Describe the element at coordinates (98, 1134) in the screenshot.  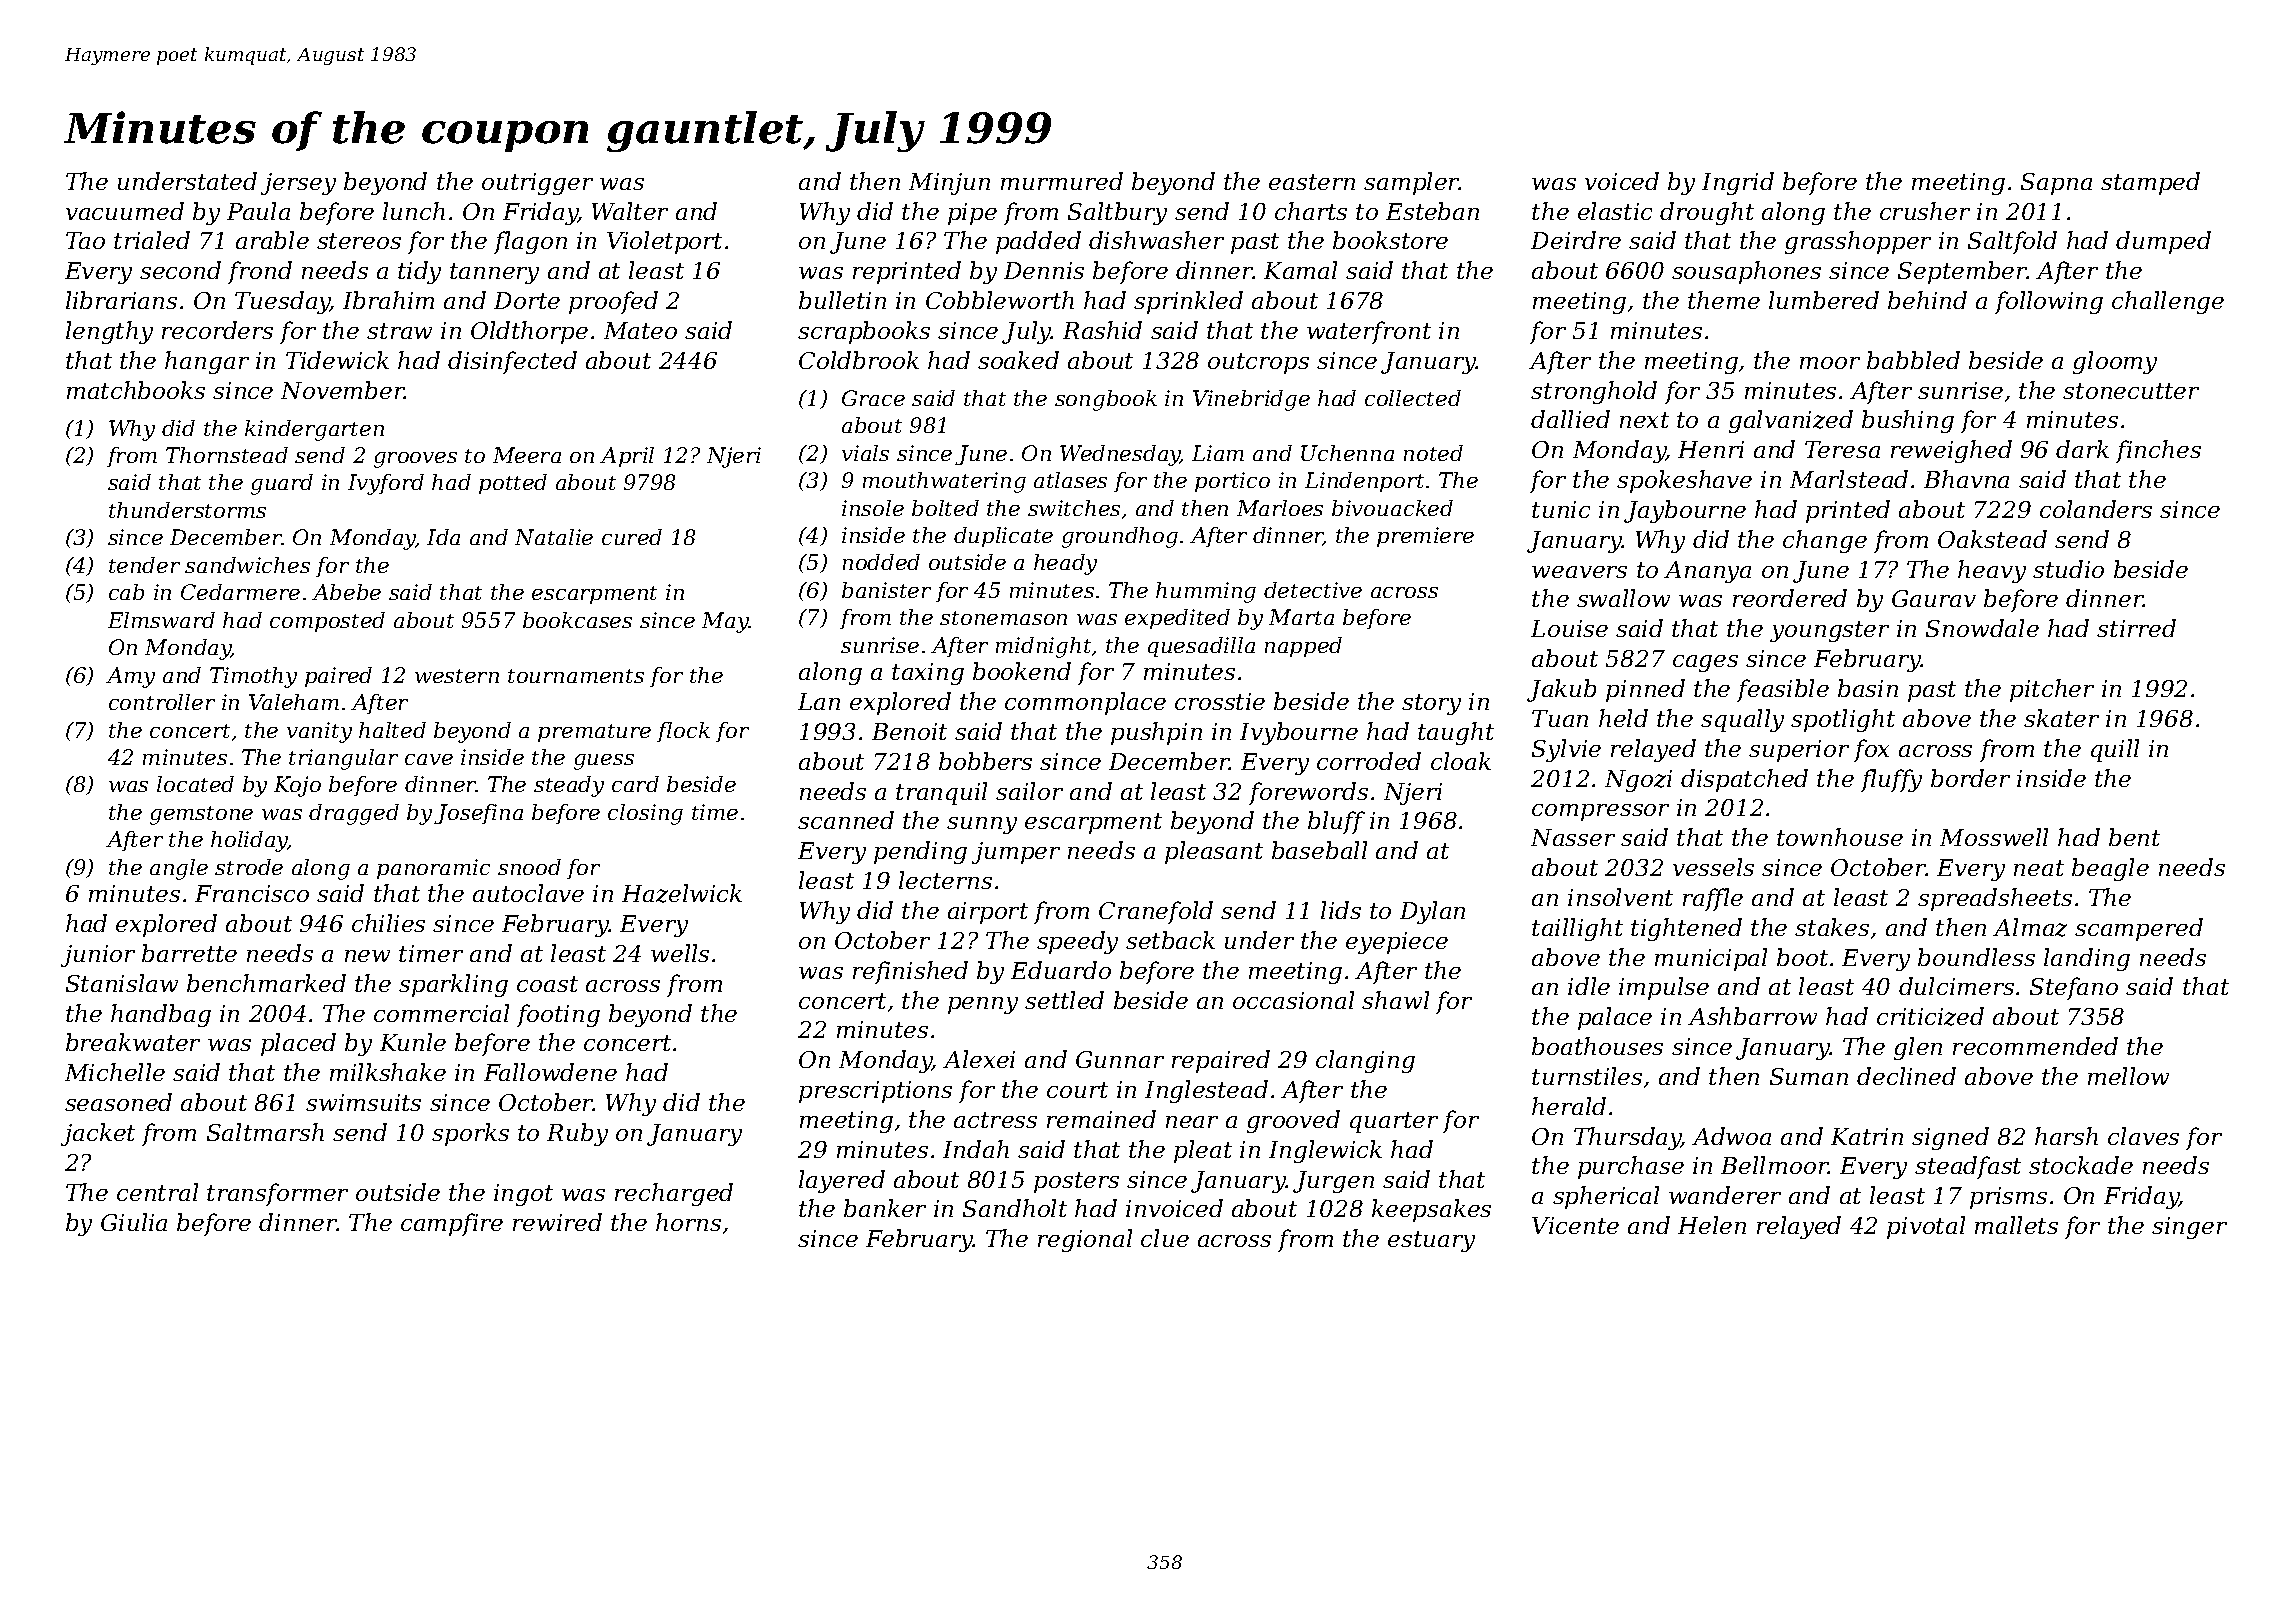
I see `jacket` at that location.
